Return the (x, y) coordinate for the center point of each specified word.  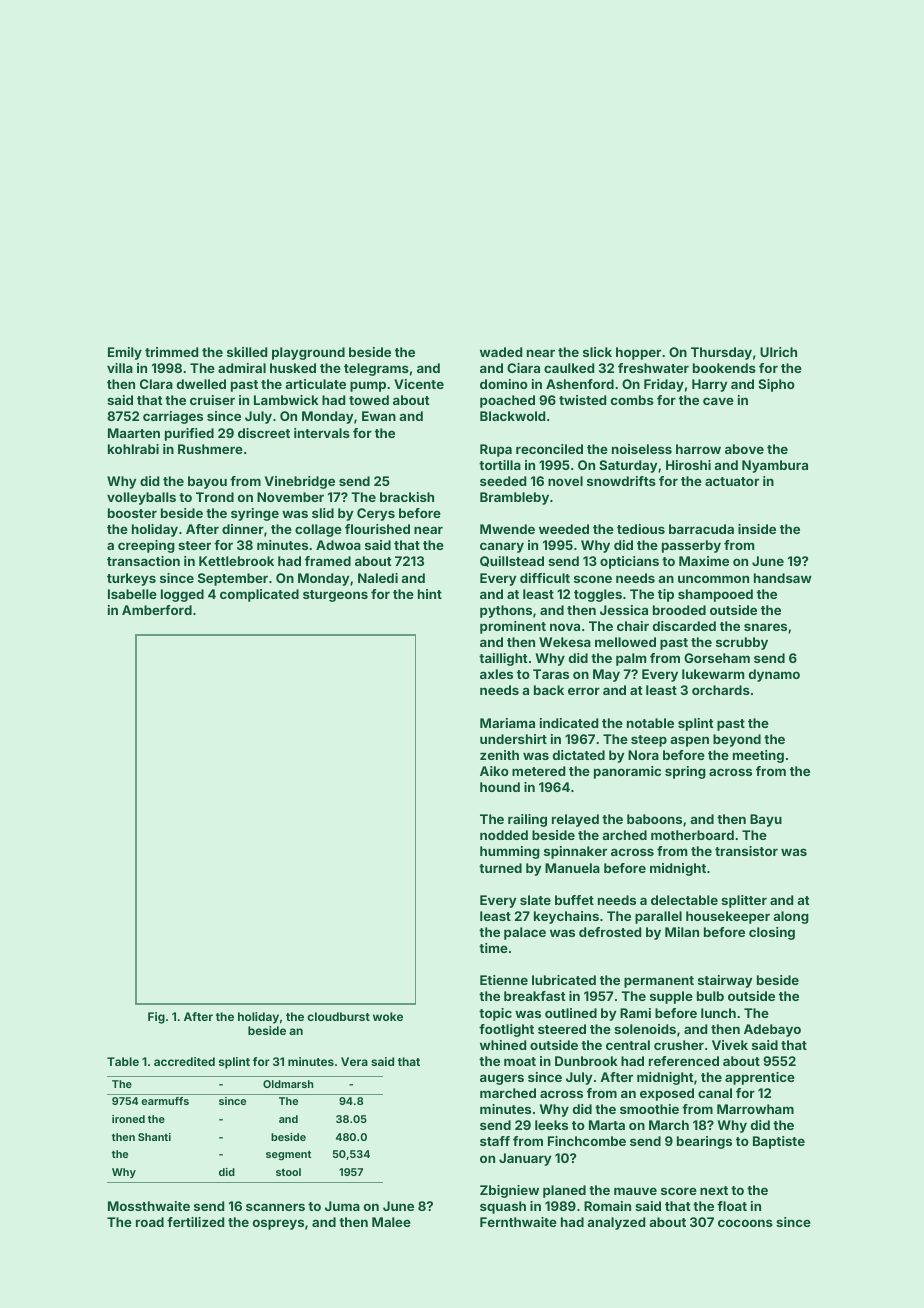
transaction (143, 561)
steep (649, 741)
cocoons (745, 1223)
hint (430, 594)
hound (500, 787)
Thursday (721, 353)
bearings (704, 1142)
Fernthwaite (518, 1222)
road (150, 1222)
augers (502, 1079)
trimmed (171, 352)
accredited (184, 1061)
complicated (259, 595)
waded (501, 352)
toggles (598, 595)
